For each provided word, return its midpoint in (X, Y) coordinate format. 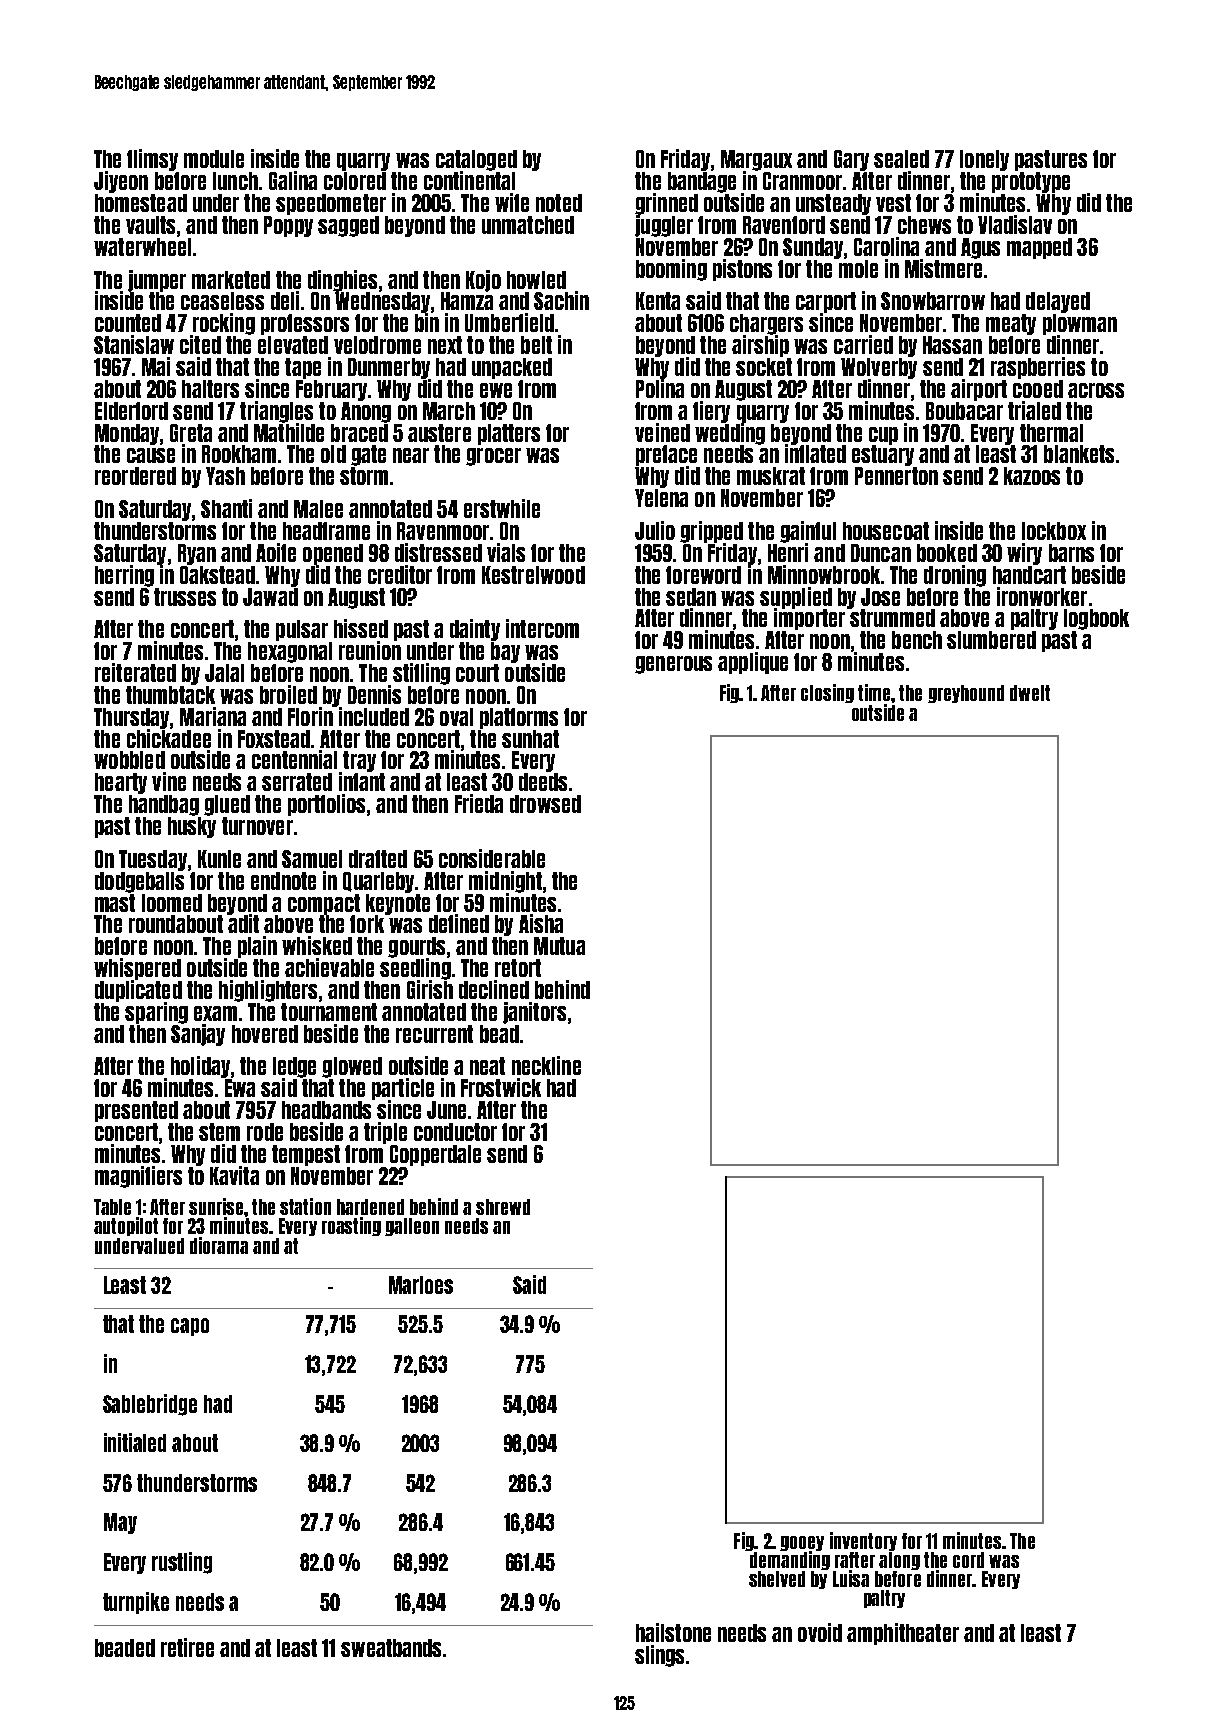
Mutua (559, 946)
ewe (496, 390)
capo (190, 1327)
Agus (980, 248)
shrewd (503, 1207)
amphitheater (903, 1634)
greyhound (966, 694)
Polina (660, 388)
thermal (1051, 433)
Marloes (421, 1285)
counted (128, 323)
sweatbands (391, 1648)
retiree (187, 1647)
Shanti (226, 508)
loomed (172, 903)
